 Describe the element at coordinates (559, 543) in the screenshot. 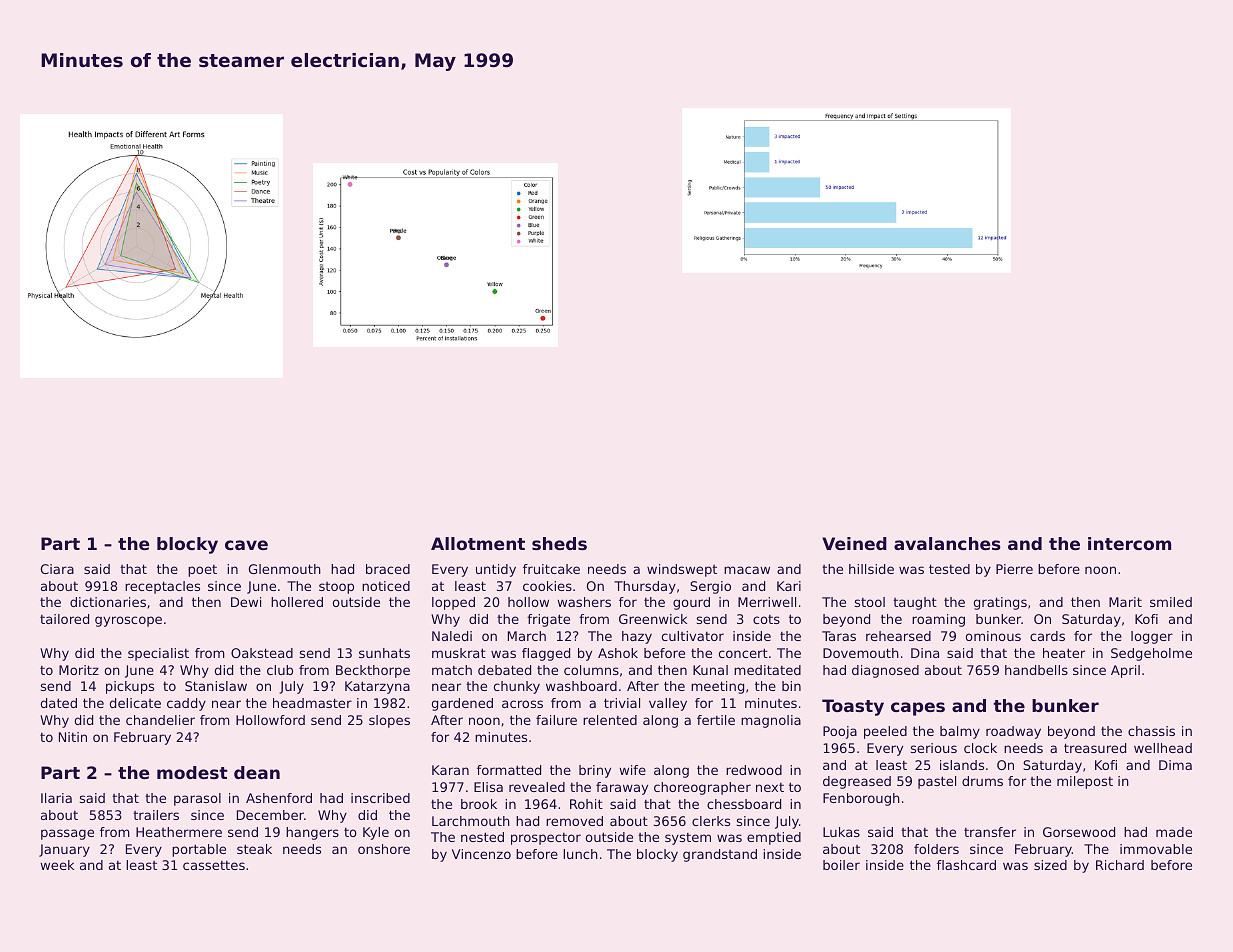

I see `sheds` at that location.
